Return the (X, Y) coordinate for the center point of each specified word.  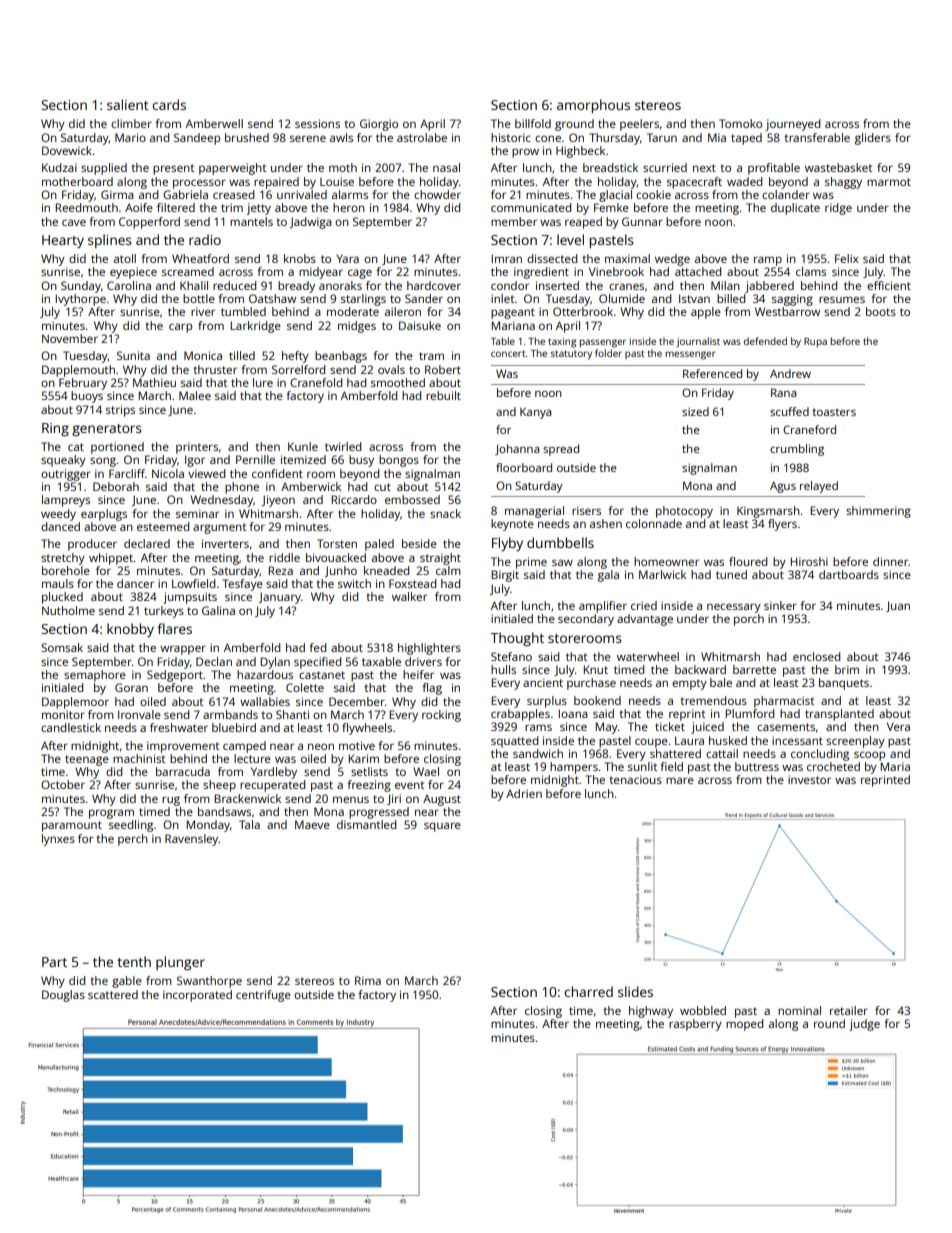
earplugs (104, 515)
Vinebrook (616, 271)
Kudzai (59, 167)
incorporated (197, 996)
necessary (734, 608)
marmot (889, 182)
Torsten (337, 543)
